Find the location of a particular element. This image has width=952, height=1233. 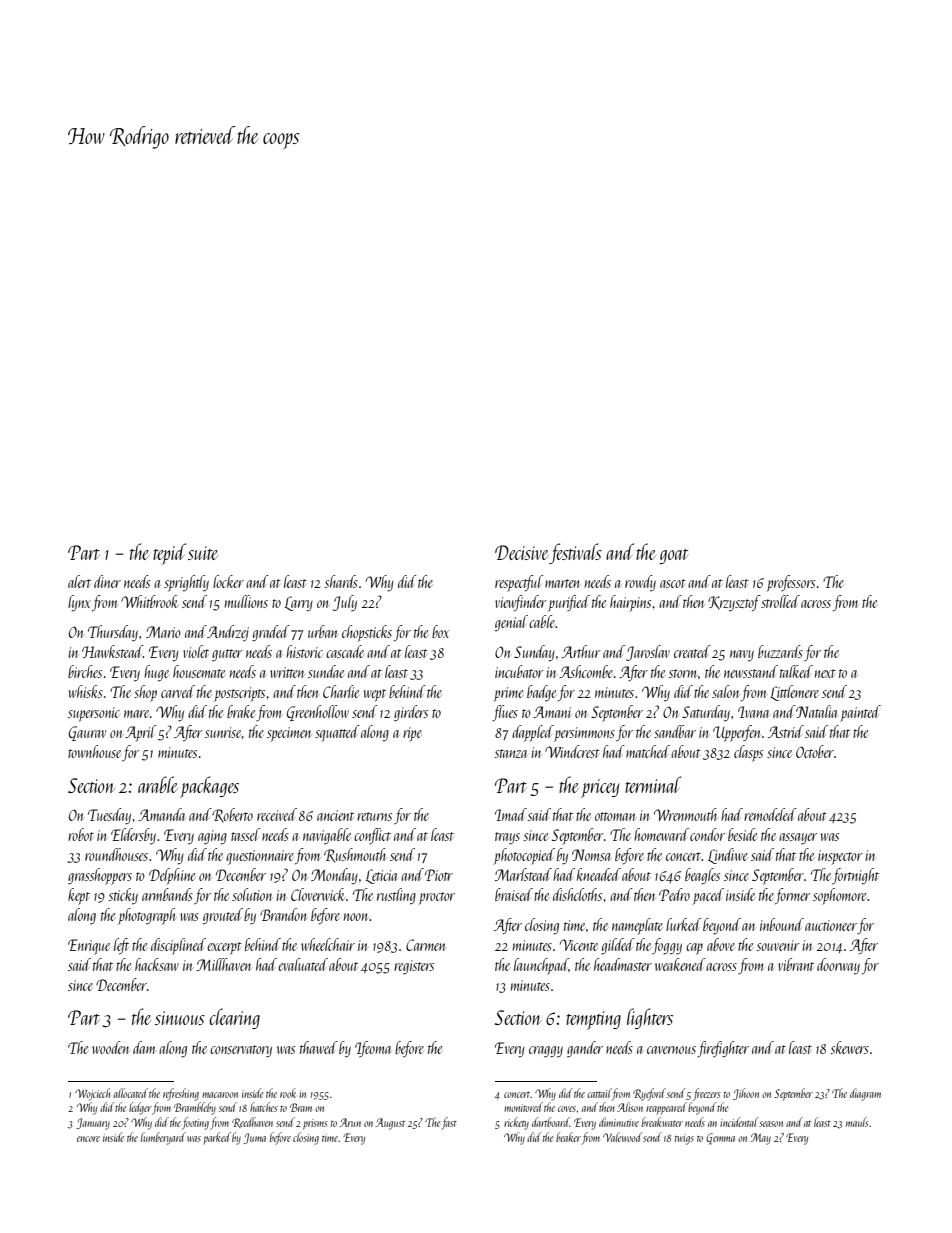

May is located at coordinates (760, 1139).
